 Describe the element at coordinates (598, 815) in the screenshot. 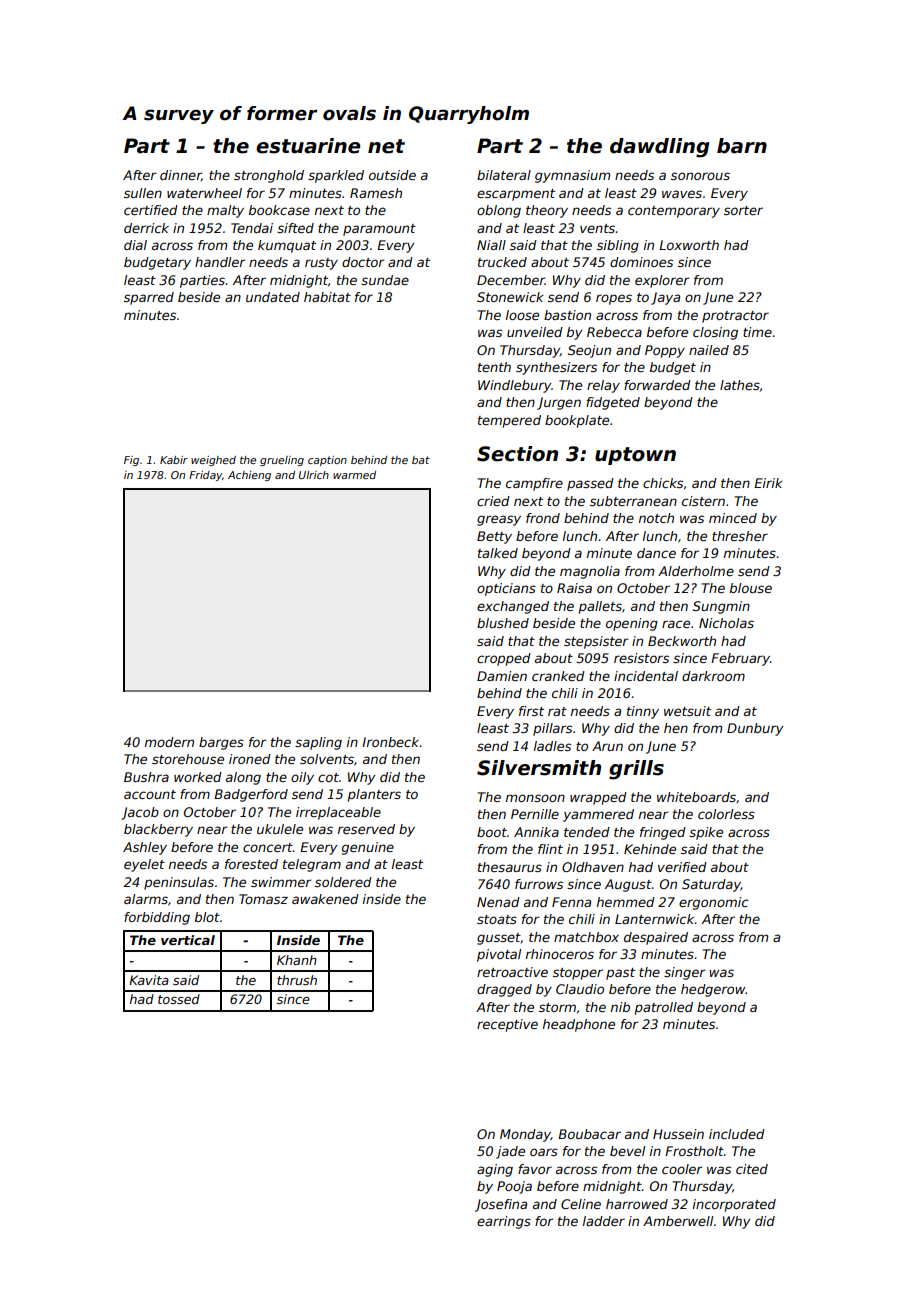

I see `yammered` at that location.
